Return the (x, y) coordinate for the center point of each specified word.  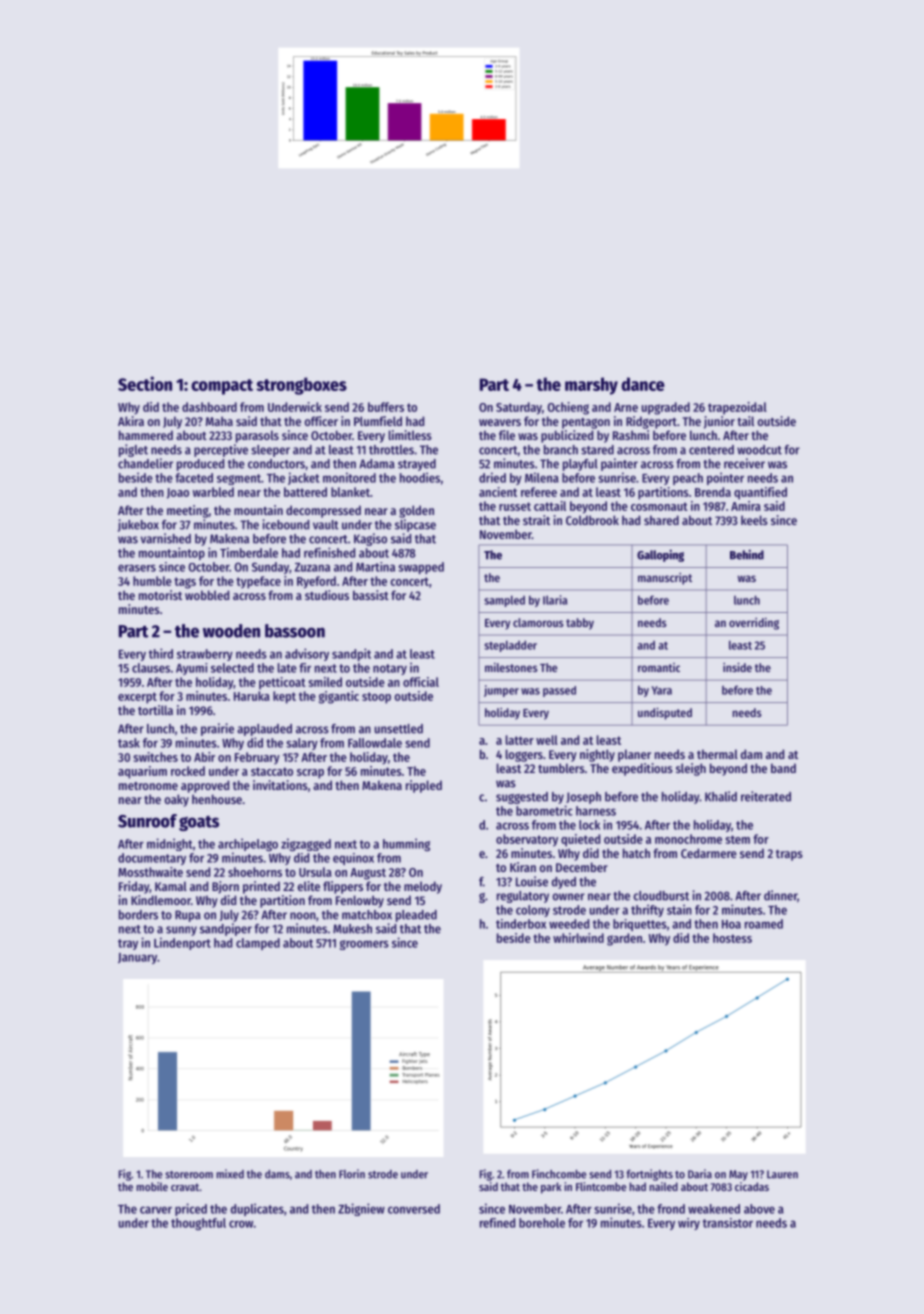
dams (277, 1174)
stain (679, 909)
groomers (364, 945)
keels (754, 520)
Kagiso (370, 539)
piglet (133, 450)
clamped (258, 944)
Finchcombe (559, 1174)
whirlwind (578, 938)
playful (580, 465)
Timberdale (249, 552)
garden (624, 939)
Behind (747, 554)
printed (261, 887)
